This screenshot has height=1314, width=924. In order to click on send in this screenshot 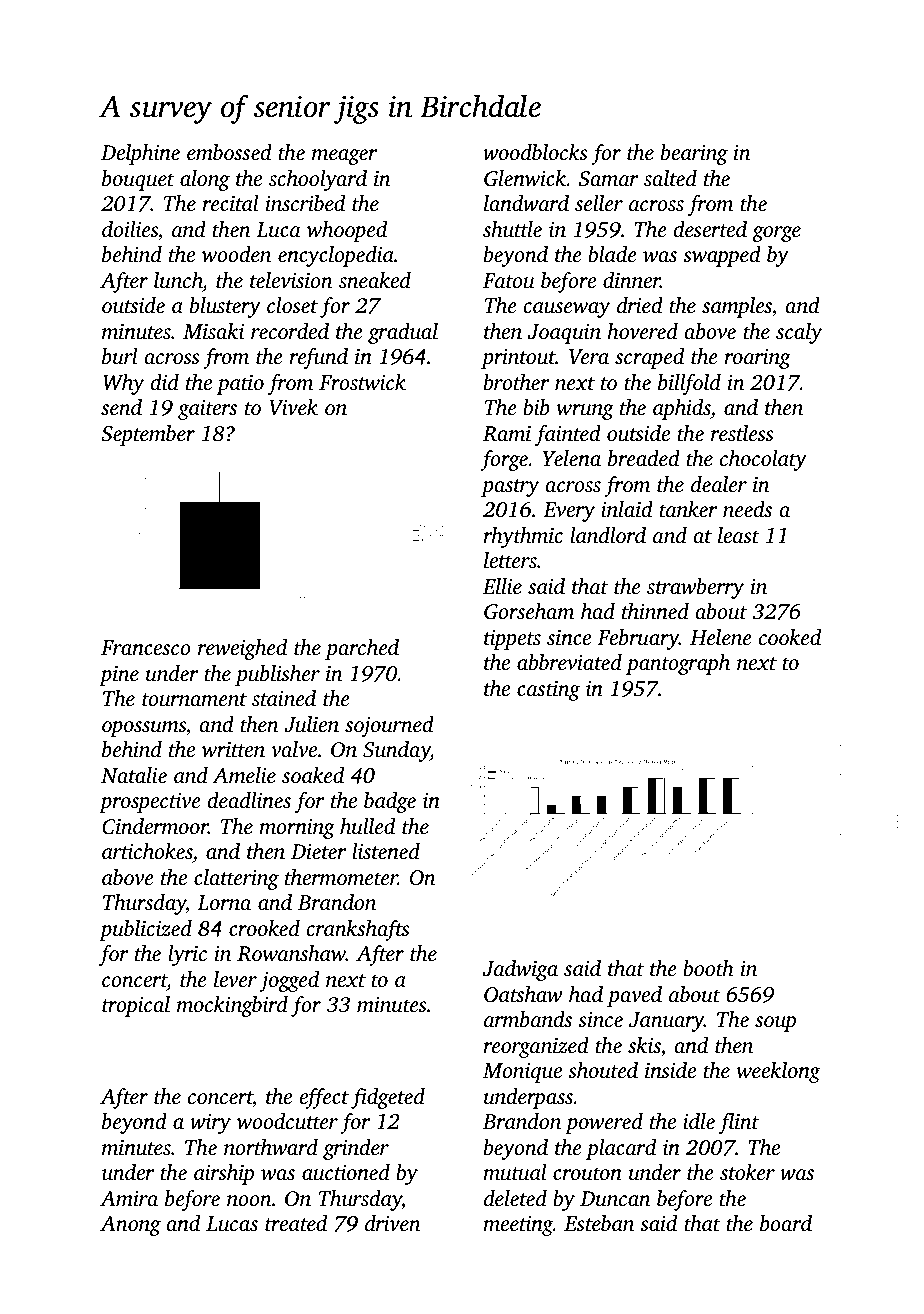, I will do `click(121, 407)`.
